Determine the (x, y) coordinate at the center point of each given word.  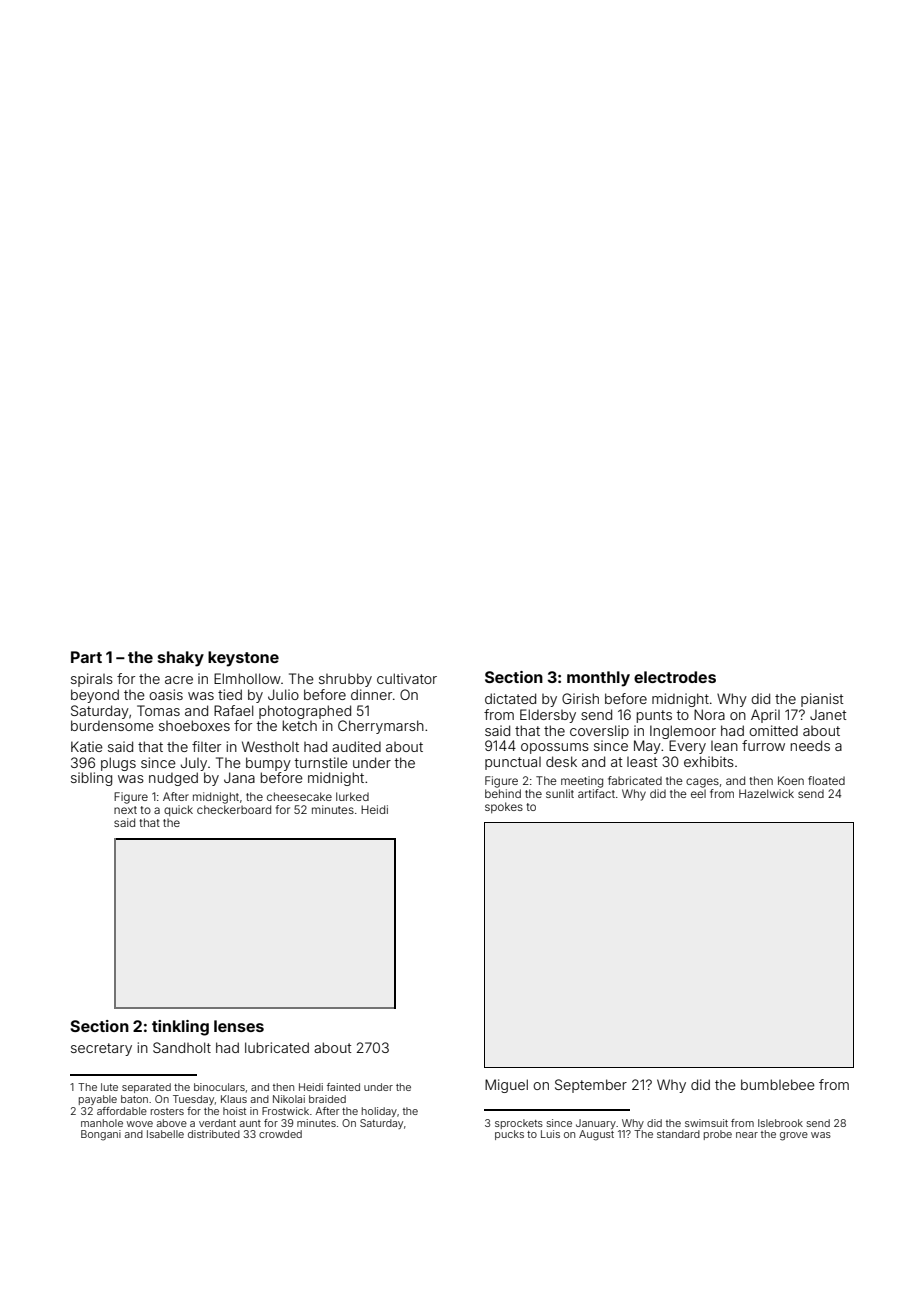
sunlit (560, 793)
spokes (504, 808)
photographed (305, 712)
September (591, 1086)
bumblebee (778, 1084)
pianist (822, 700)
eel (698, 793)
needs (810, 745)
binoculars (219, 1087)
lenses (239, 1026)
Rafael (233, 710)
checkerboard (234, 809)
